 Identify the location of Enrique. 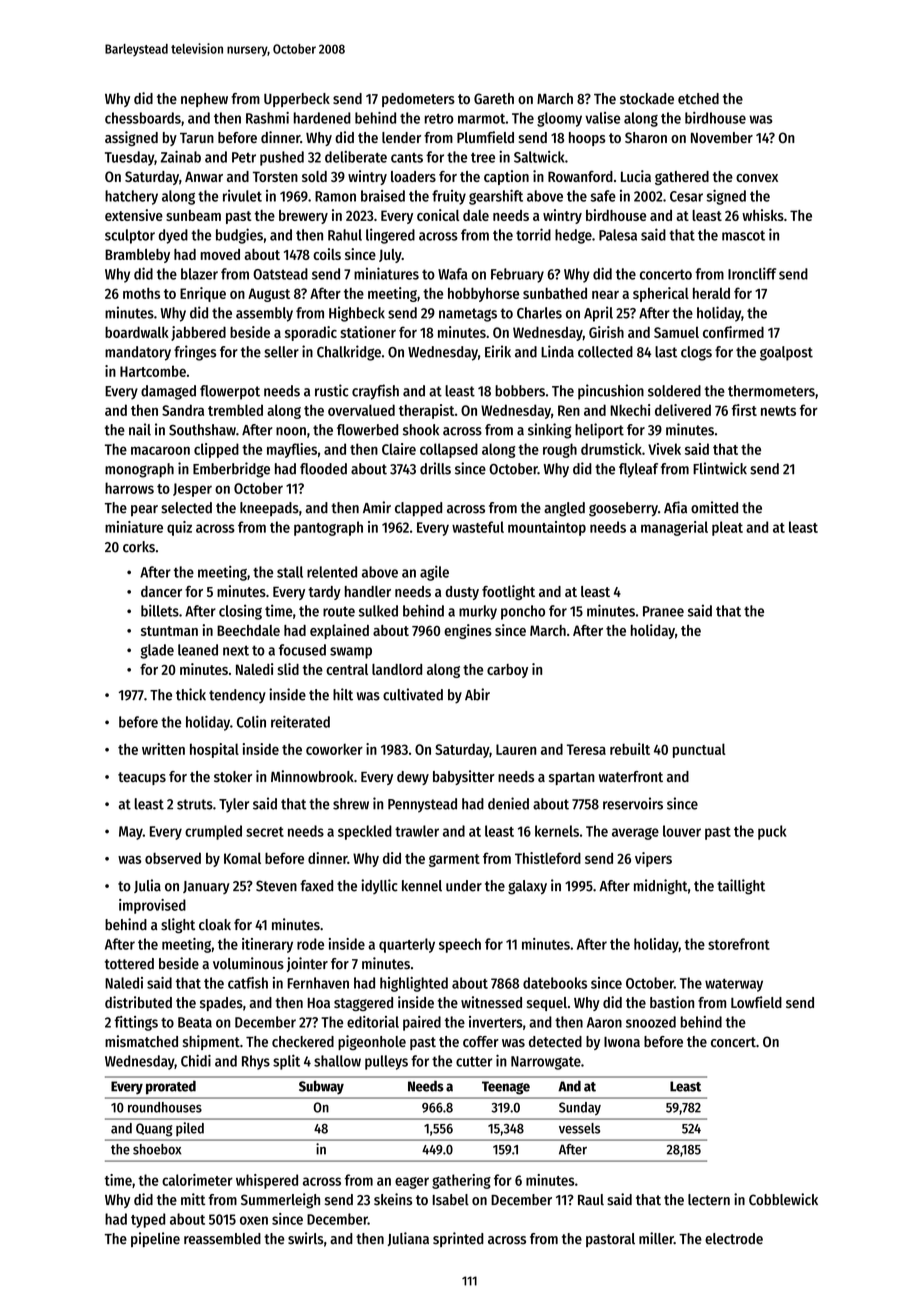
(203, 294).
